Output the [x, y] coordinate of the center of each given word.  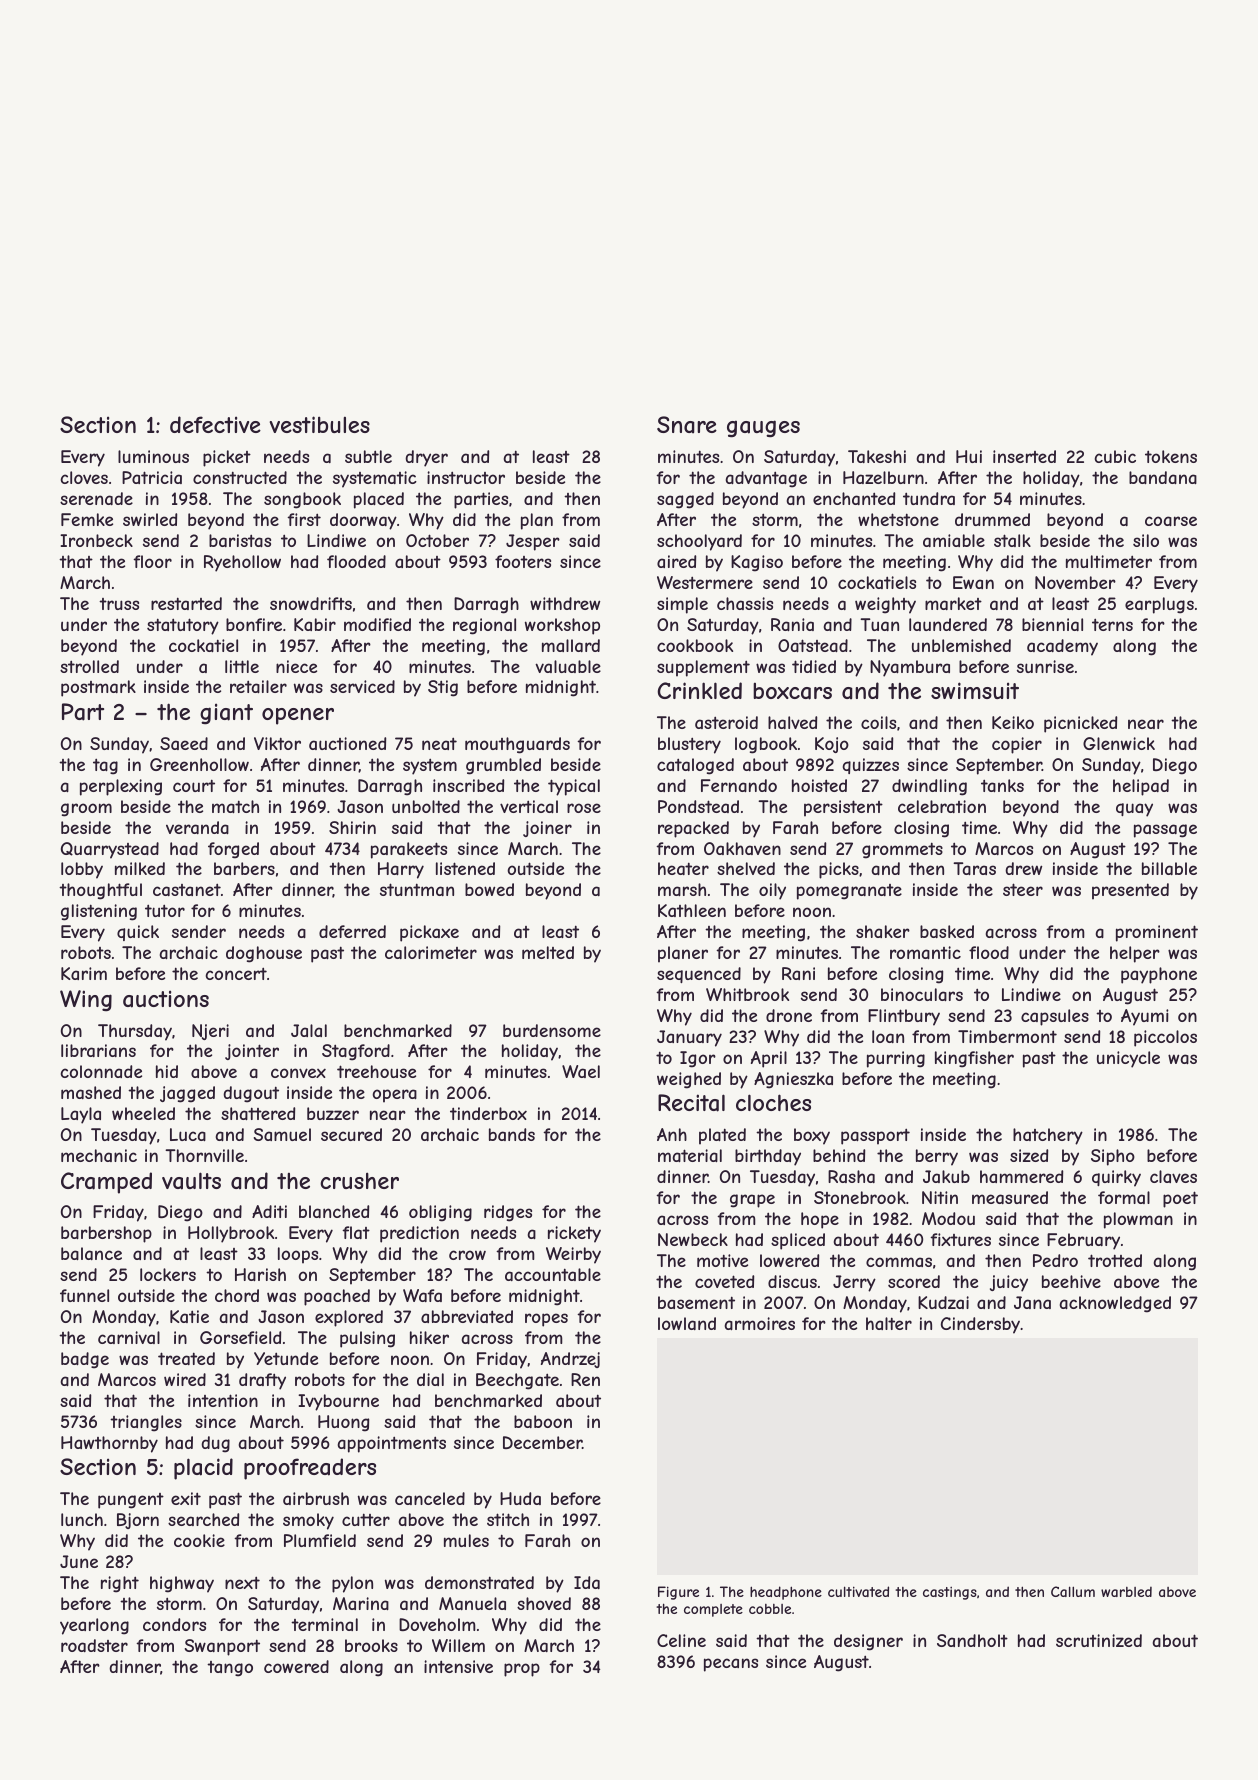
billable [1169, 868]
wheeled [143, 1113]
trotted [1115, 1260]
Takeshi [877, 456]
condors [174, 1624]
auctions [166, 999]
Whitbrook [747, 994]
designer [868, 1642]
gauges [763, 429]
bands [512, 1134]
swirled [150, 519]
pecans [731, 1665]
